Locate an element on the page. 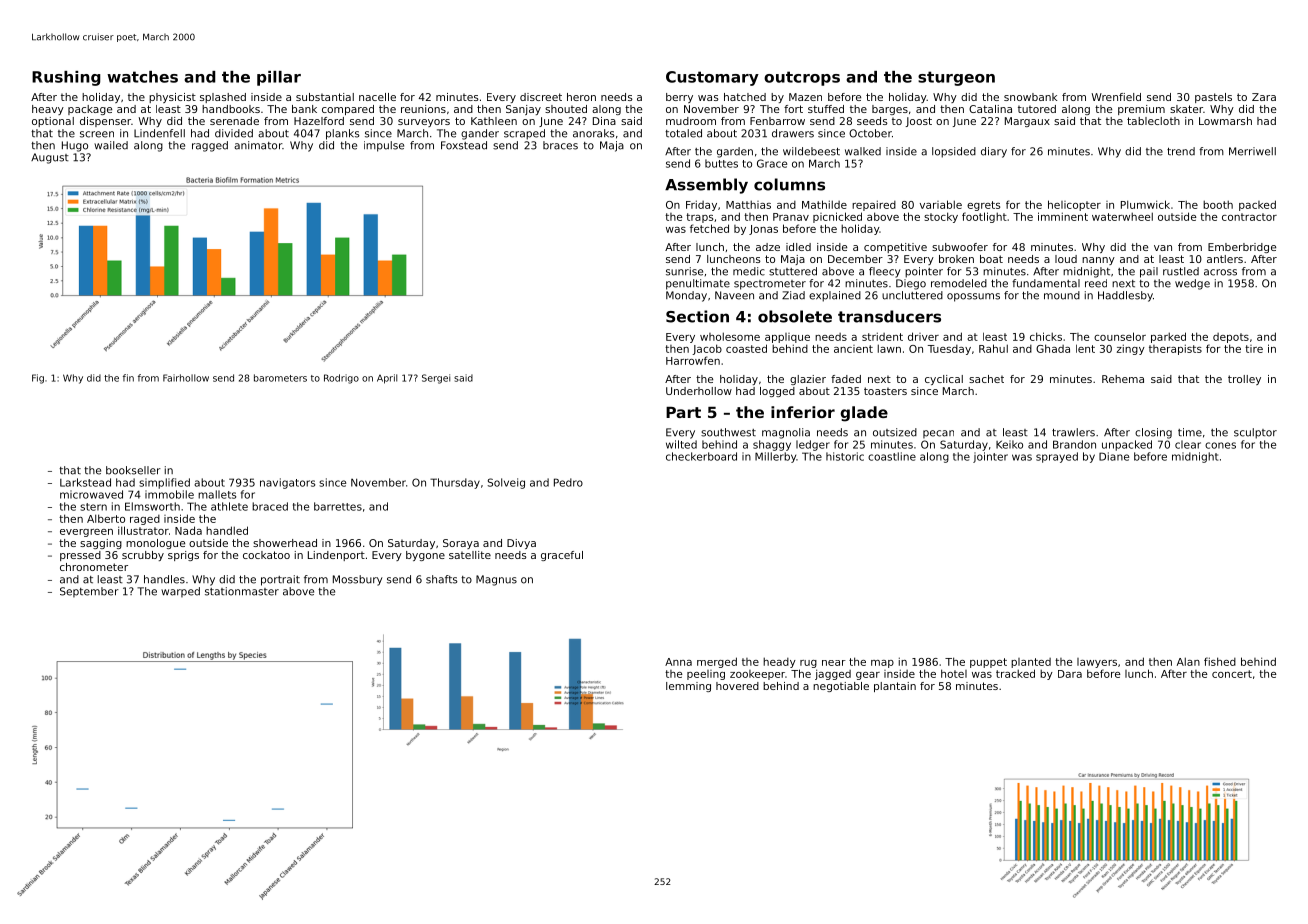 The image size is (1308, 924). near is located at coordinates (834, 663).
